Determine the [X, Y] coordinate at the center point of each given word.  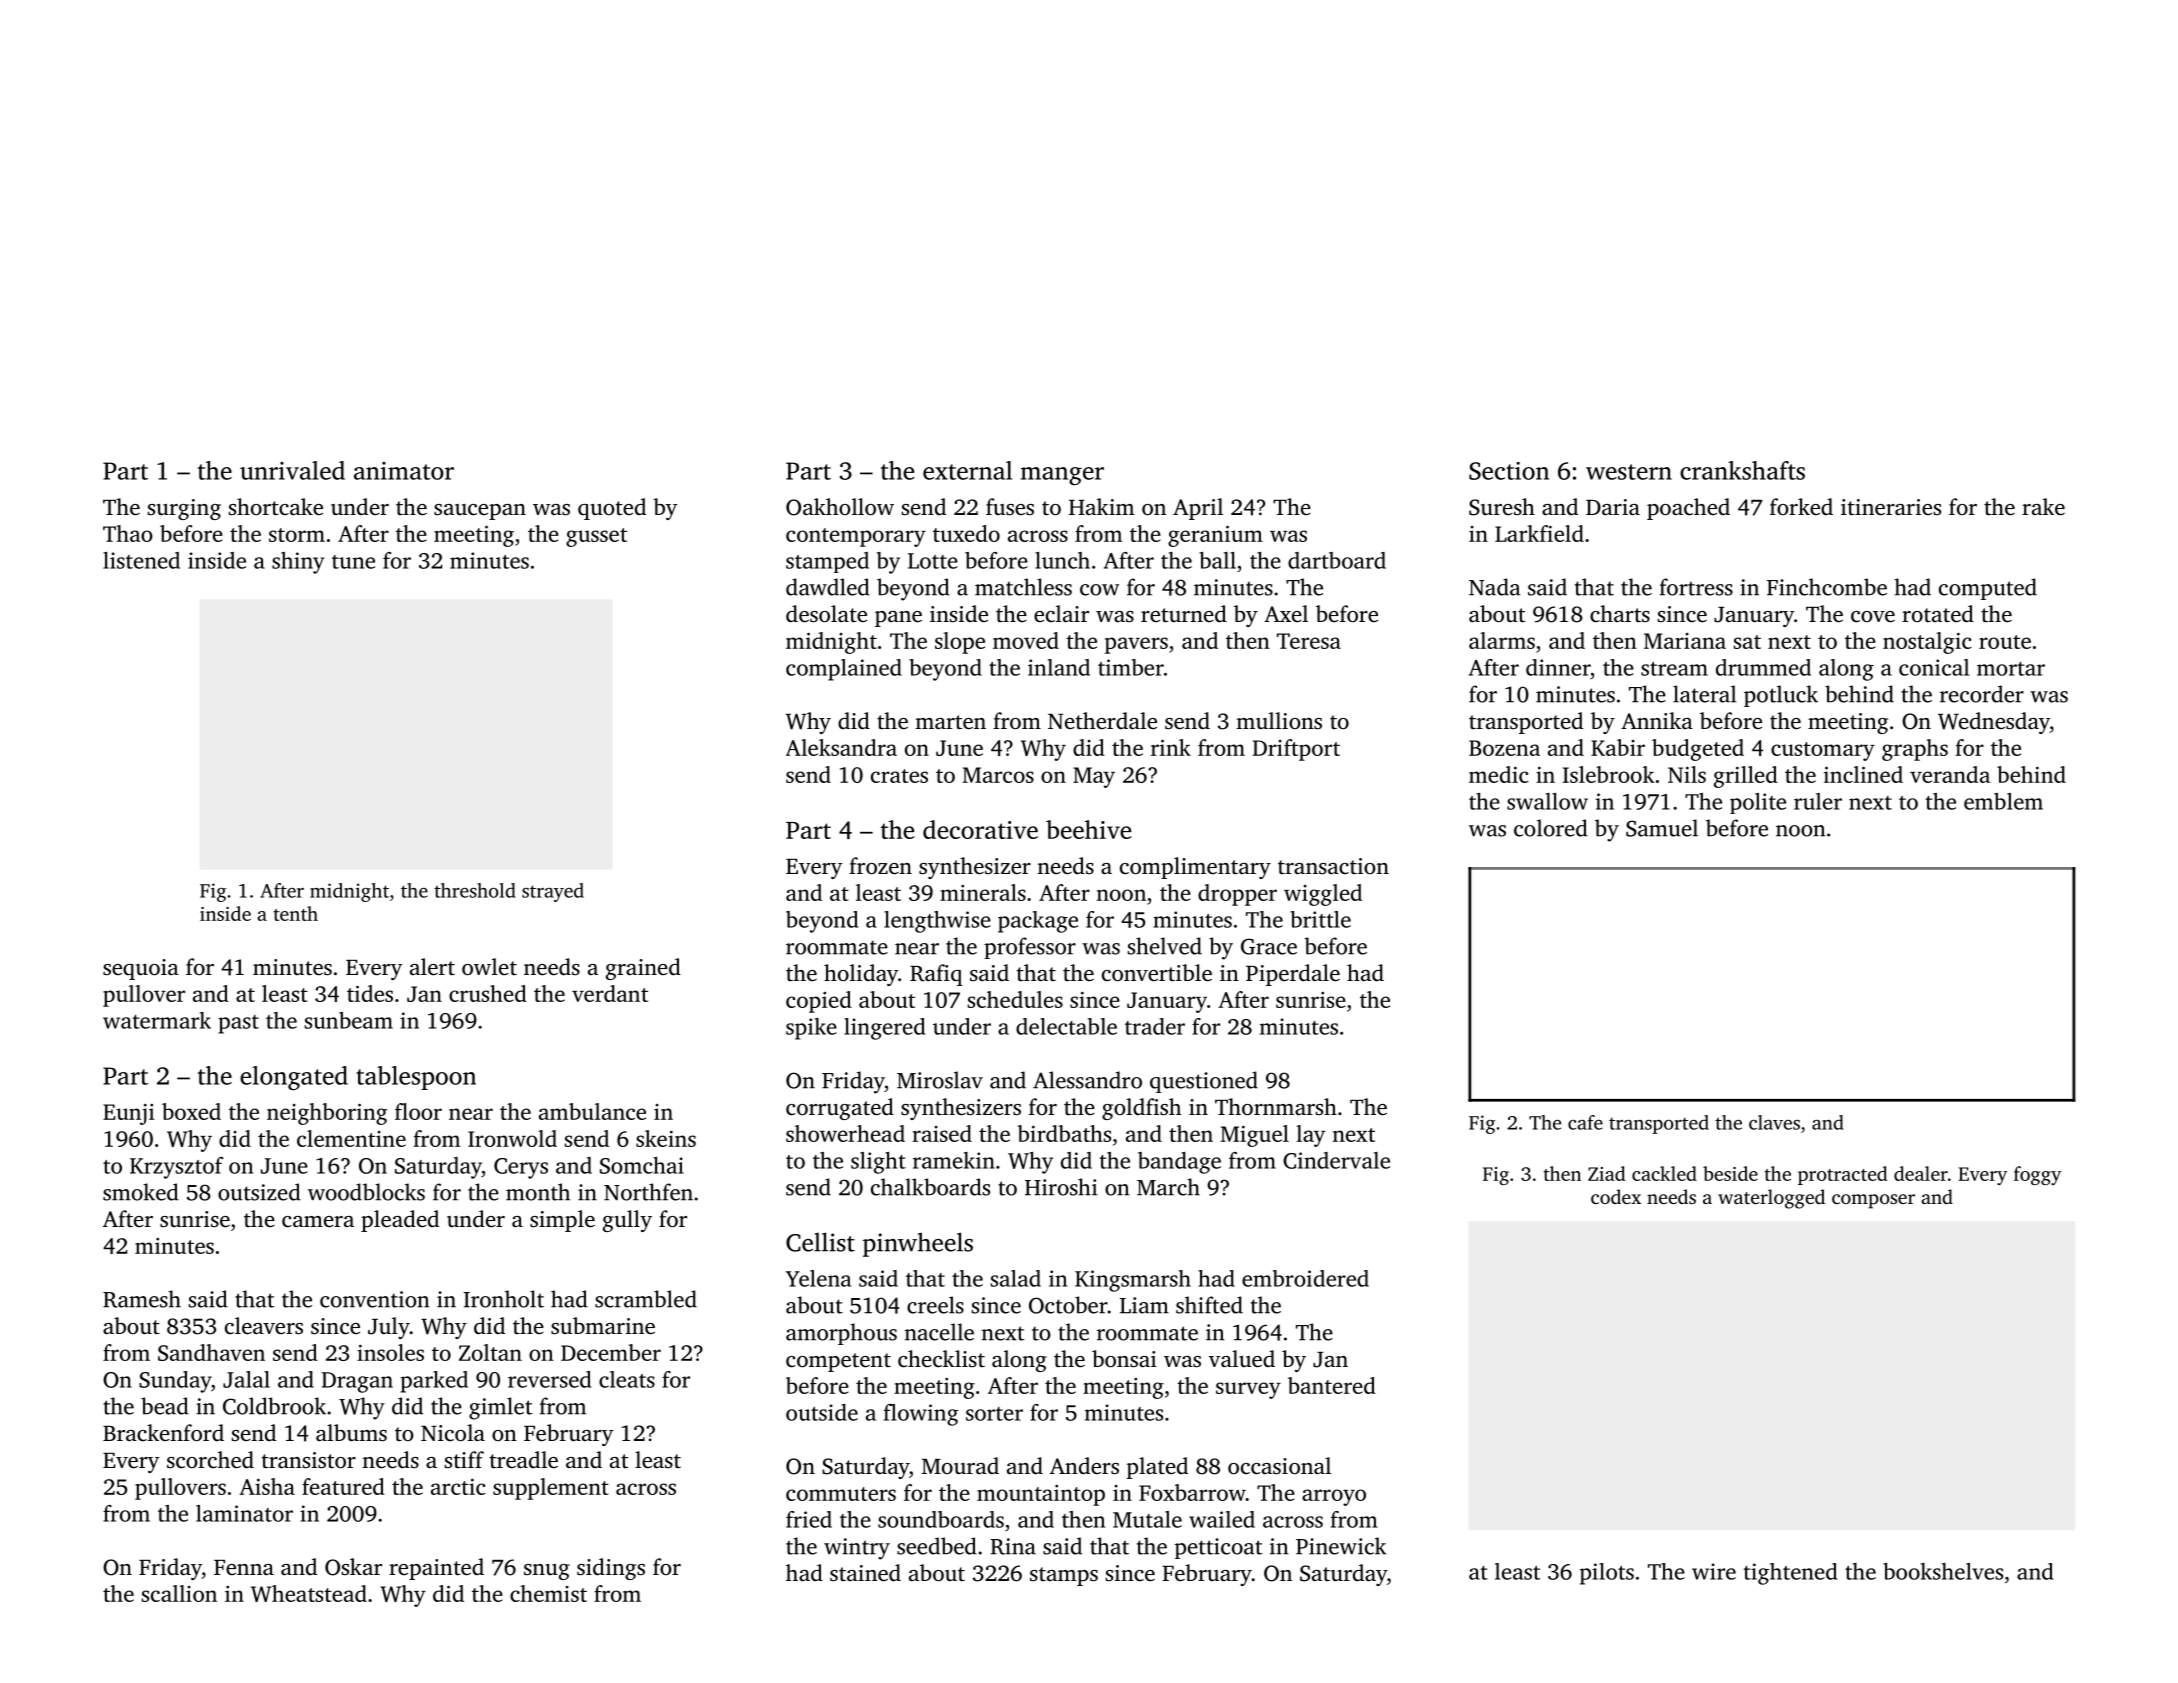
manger [1062, 476]
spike [811, 1029]
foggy [2037, 1175]
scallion [179, 1593]
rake [2043, 507]
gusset [596, 537]
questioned [1204, 1082]
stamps [1064, 1576]
